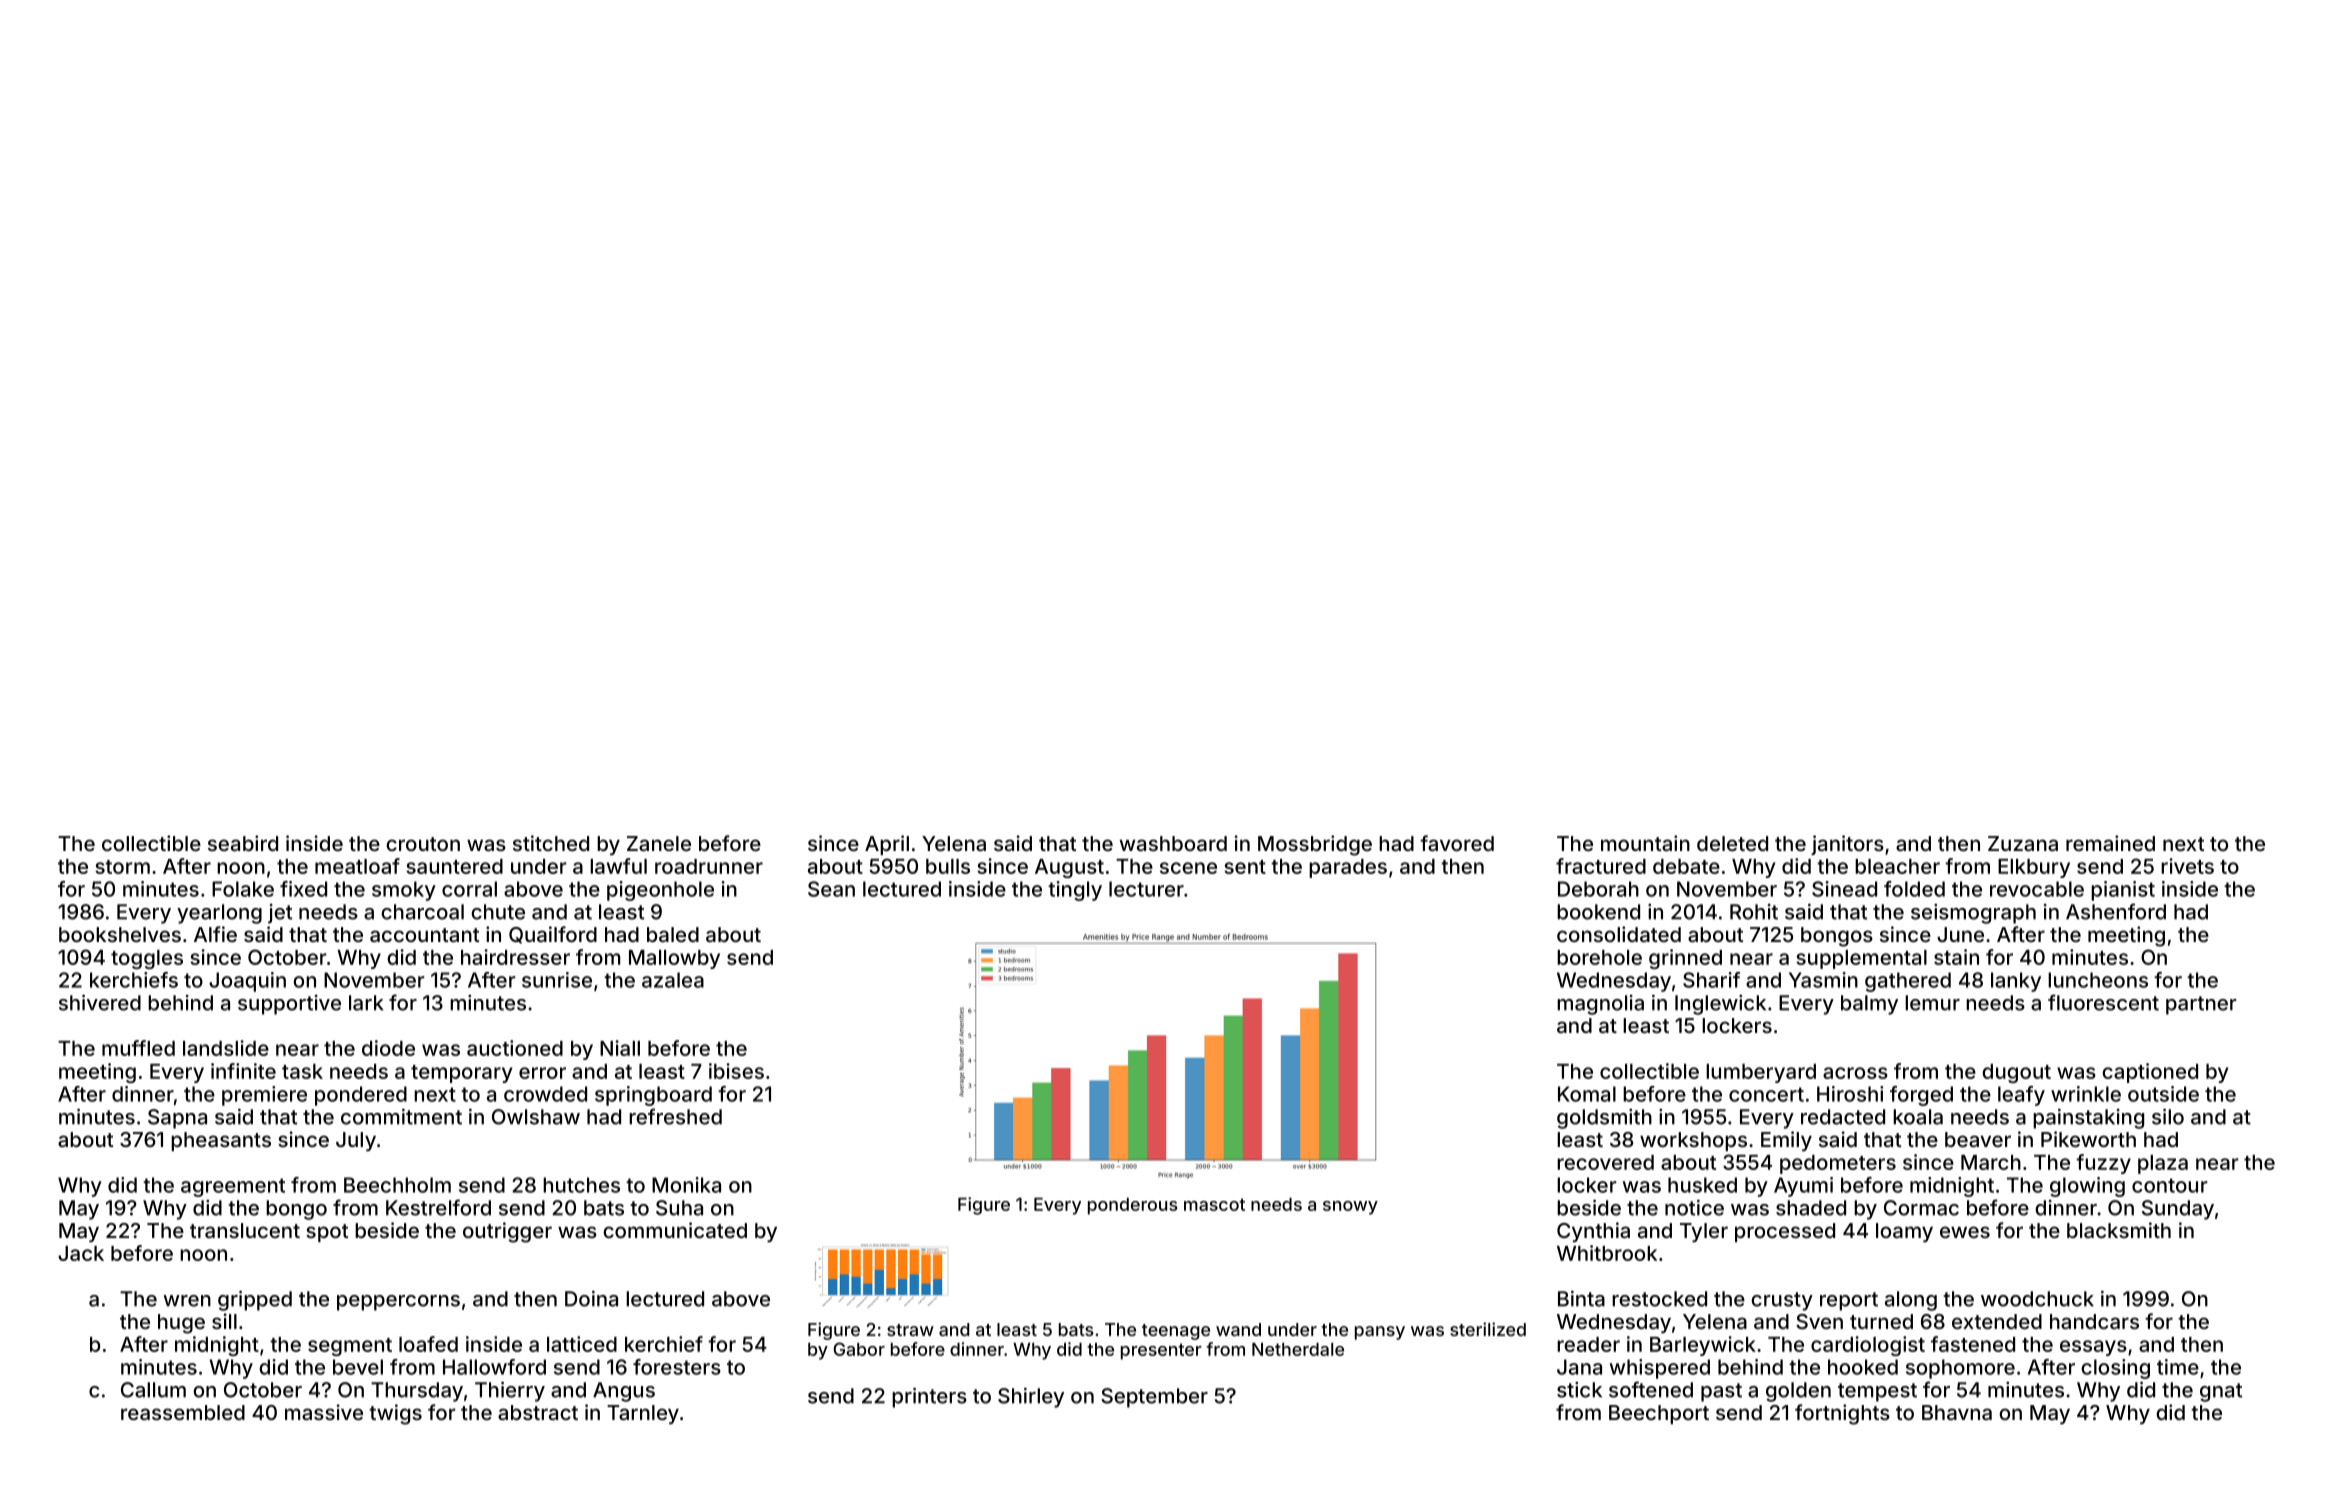  What do you see at coordinates (2098, 980) in the screenshot?
I see `luncheons` at bounding box center [2098, 980].
